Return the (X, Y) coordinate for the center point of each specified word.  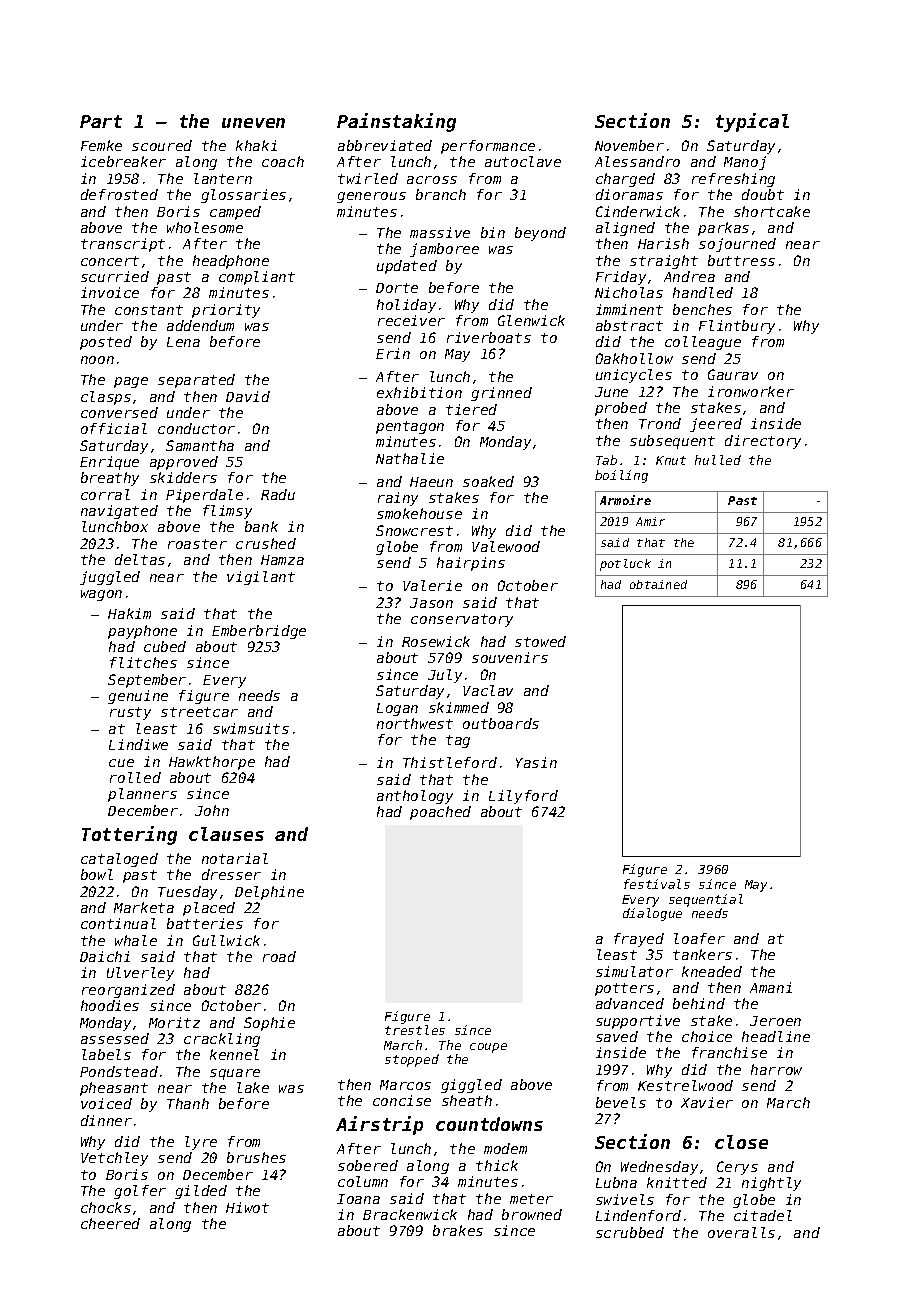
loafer (699, 938)
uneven (253, 123)
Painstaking (396, 122)
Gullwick (226, 940)
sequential (706, 900)
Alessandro (637, 161)
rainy (398, 499)
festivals (657, 884)
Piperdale (204, 496)
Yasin (536, 762)
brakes (458, 1230)
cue (121, 763)
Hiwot (247, 1207)
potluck (625, 565)
